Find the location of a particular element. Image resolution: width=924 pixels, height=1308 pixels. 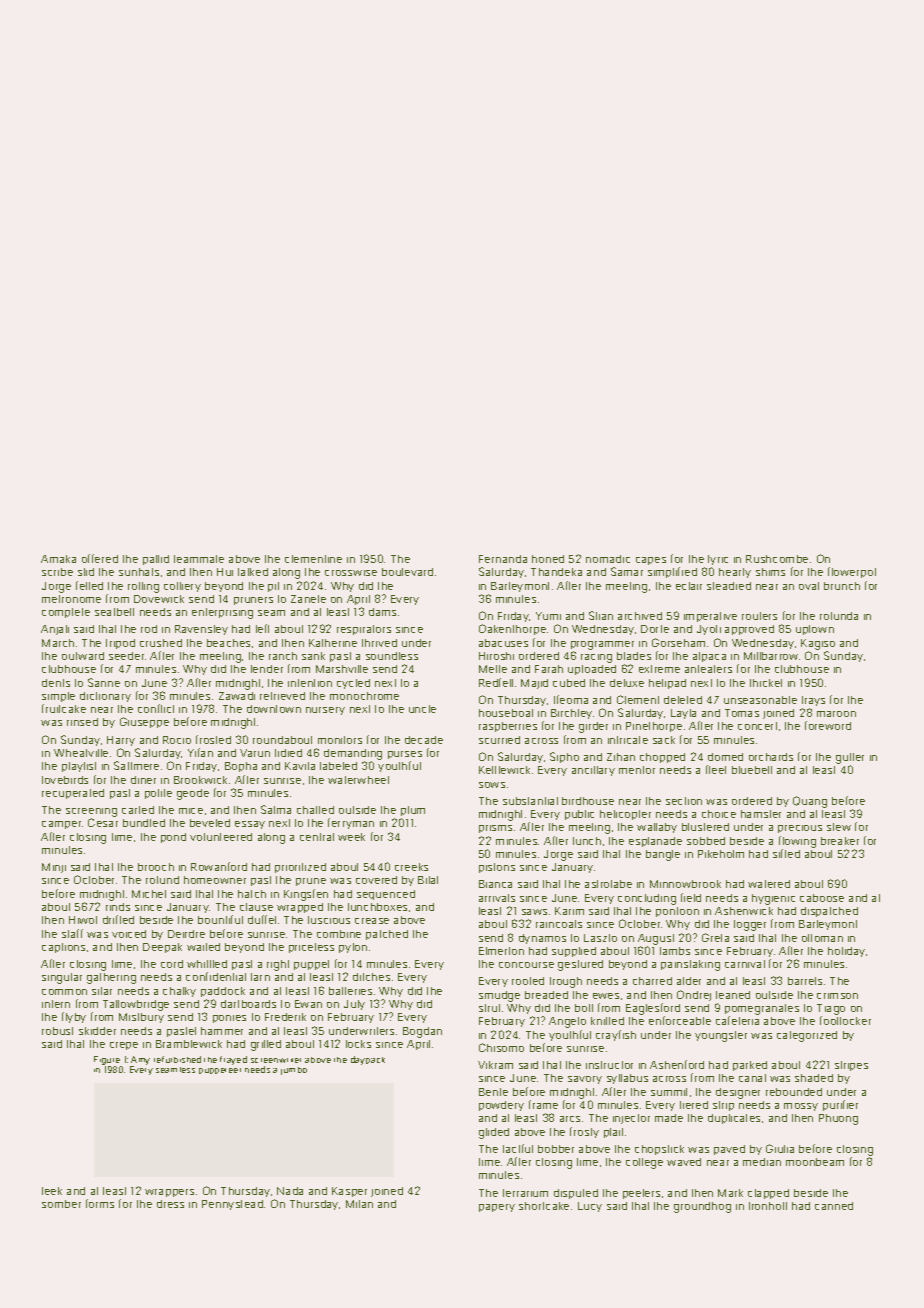

Gorseham is located at coordinates (678, 642).
